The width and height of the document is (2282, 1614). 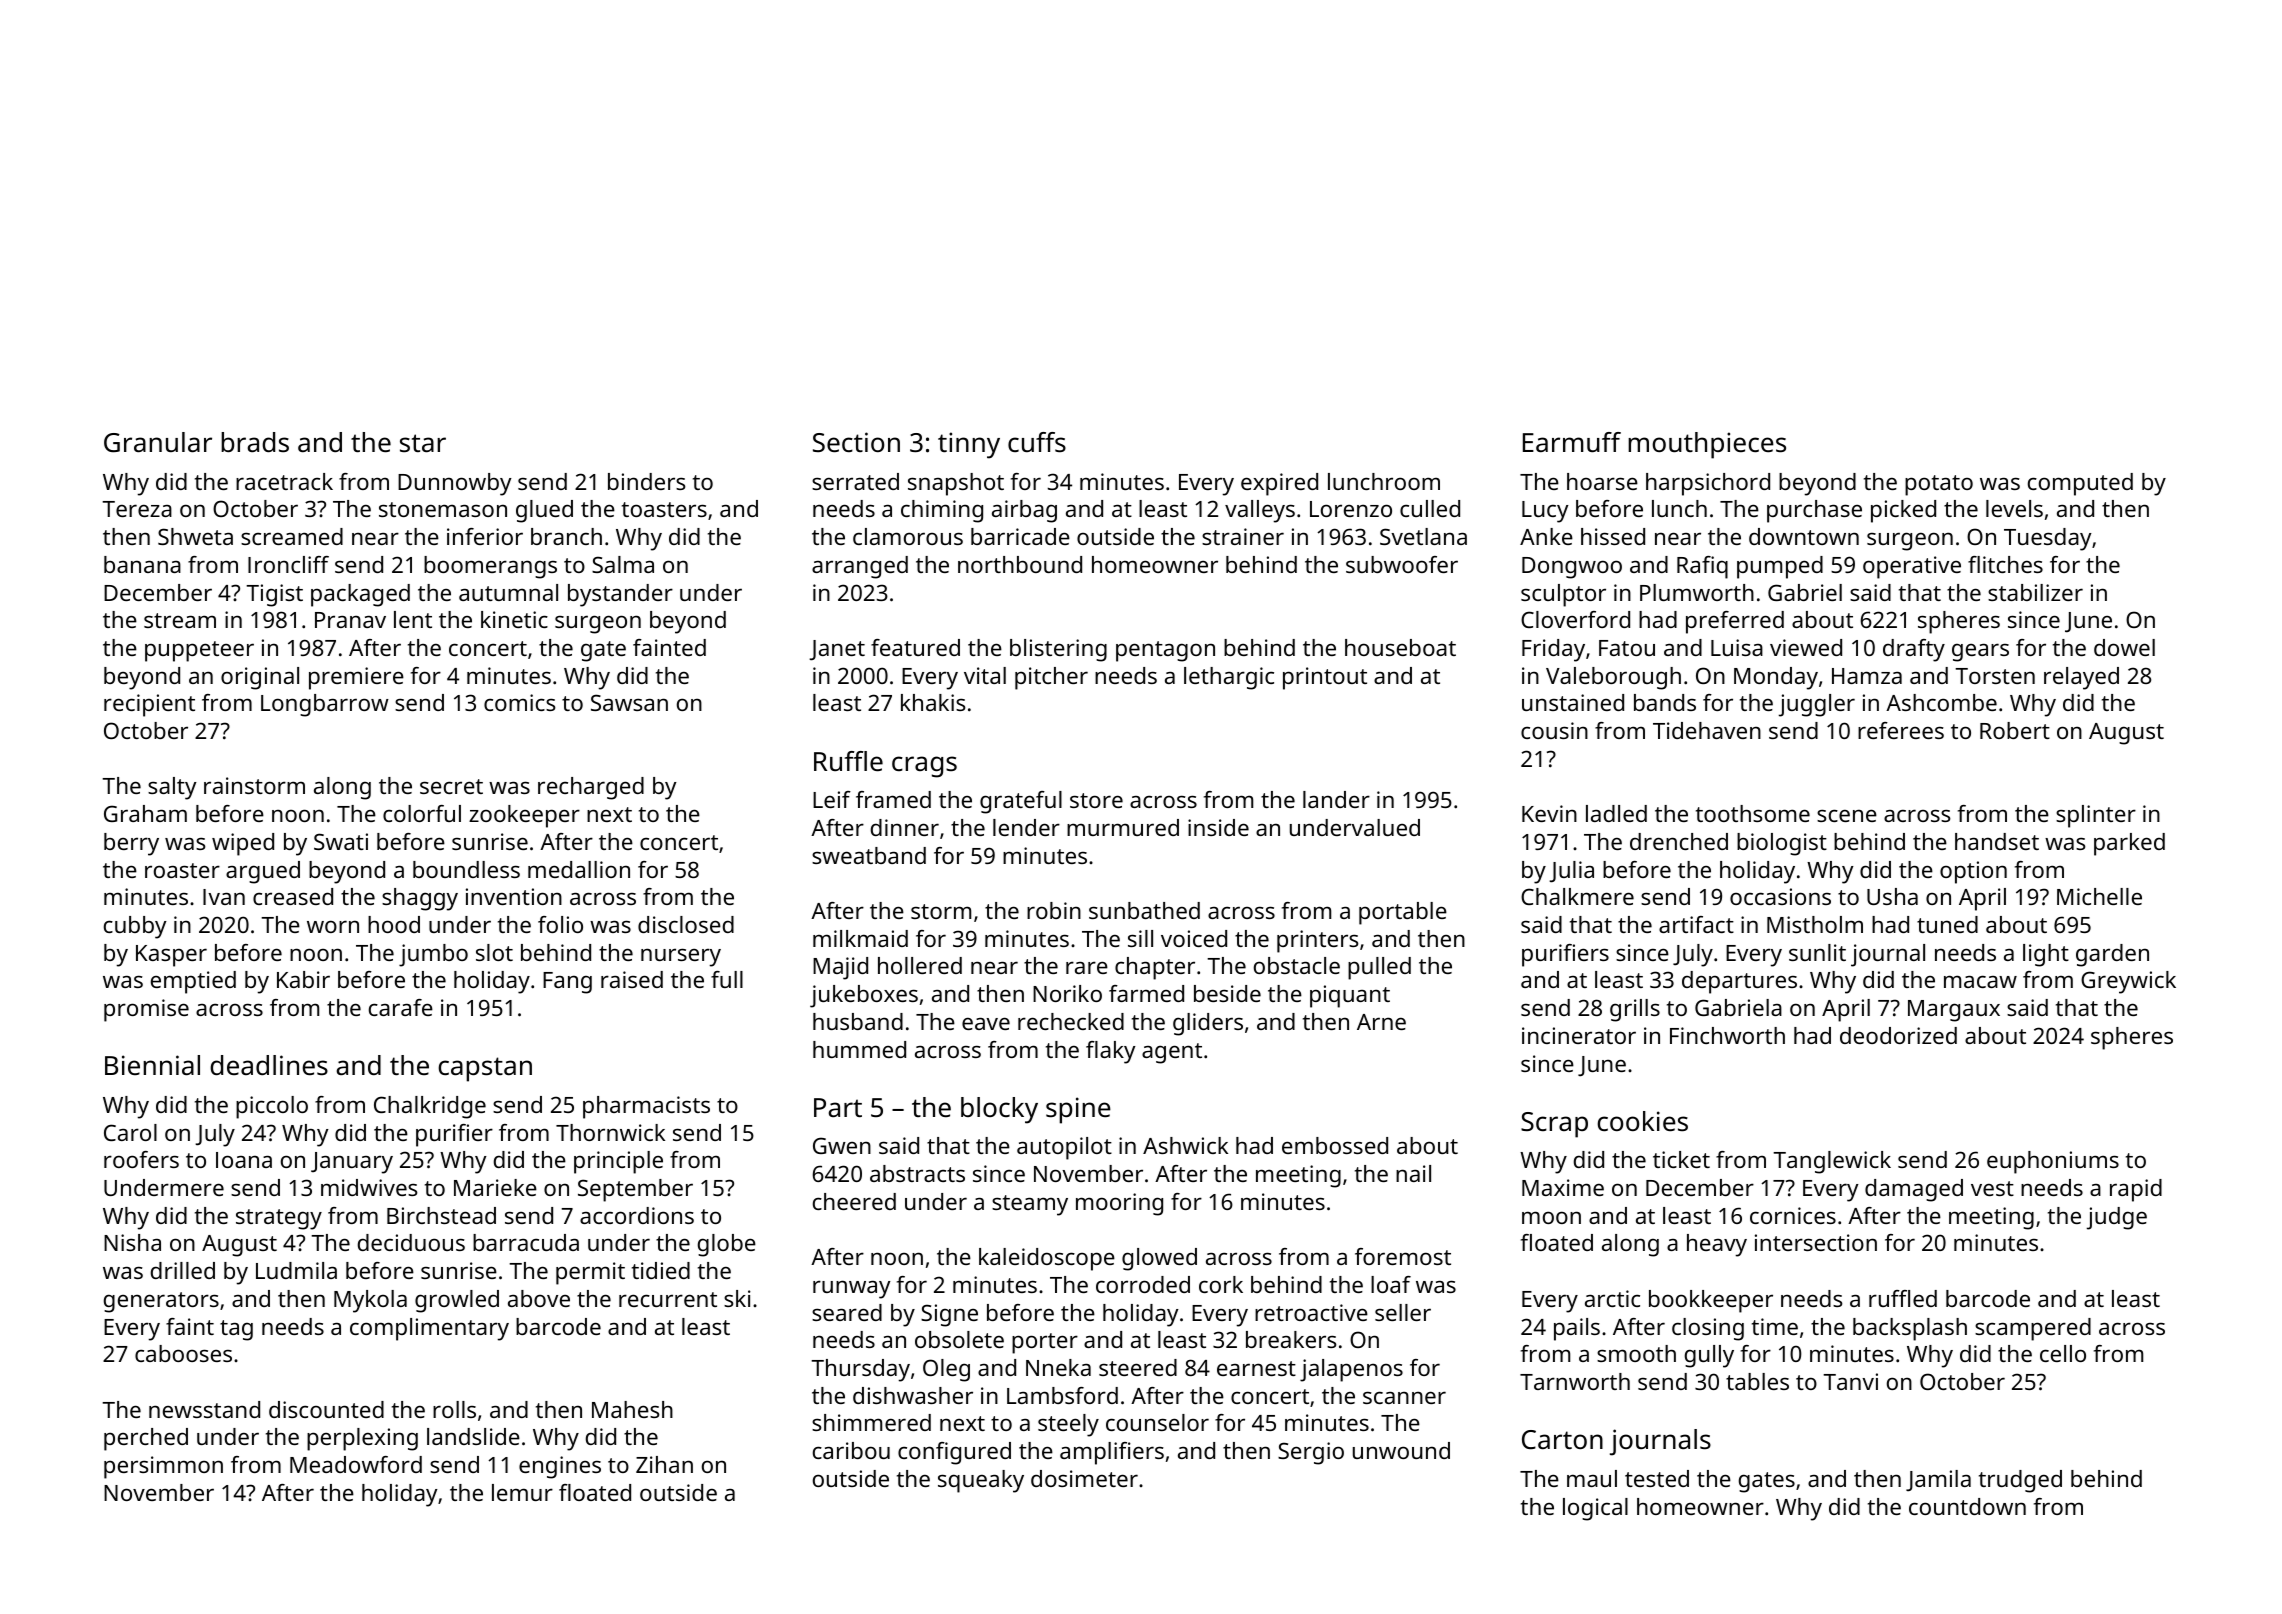 What do you see at coordinates (2015, 730) in the document?
I see `Robert` at bounding box center [2015, 730].
